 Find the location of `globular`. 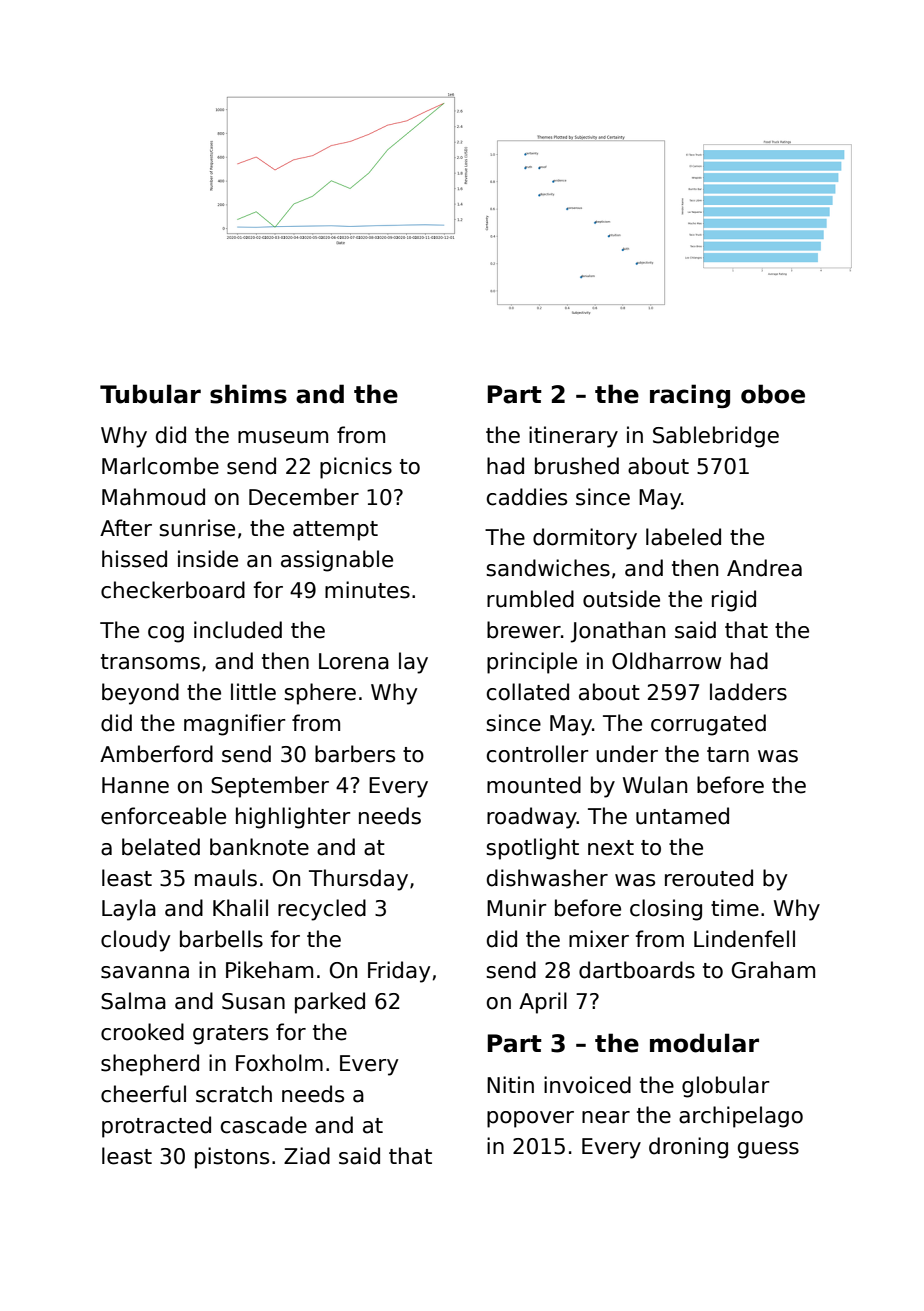

globular is located at coordinates (726, 1087).
